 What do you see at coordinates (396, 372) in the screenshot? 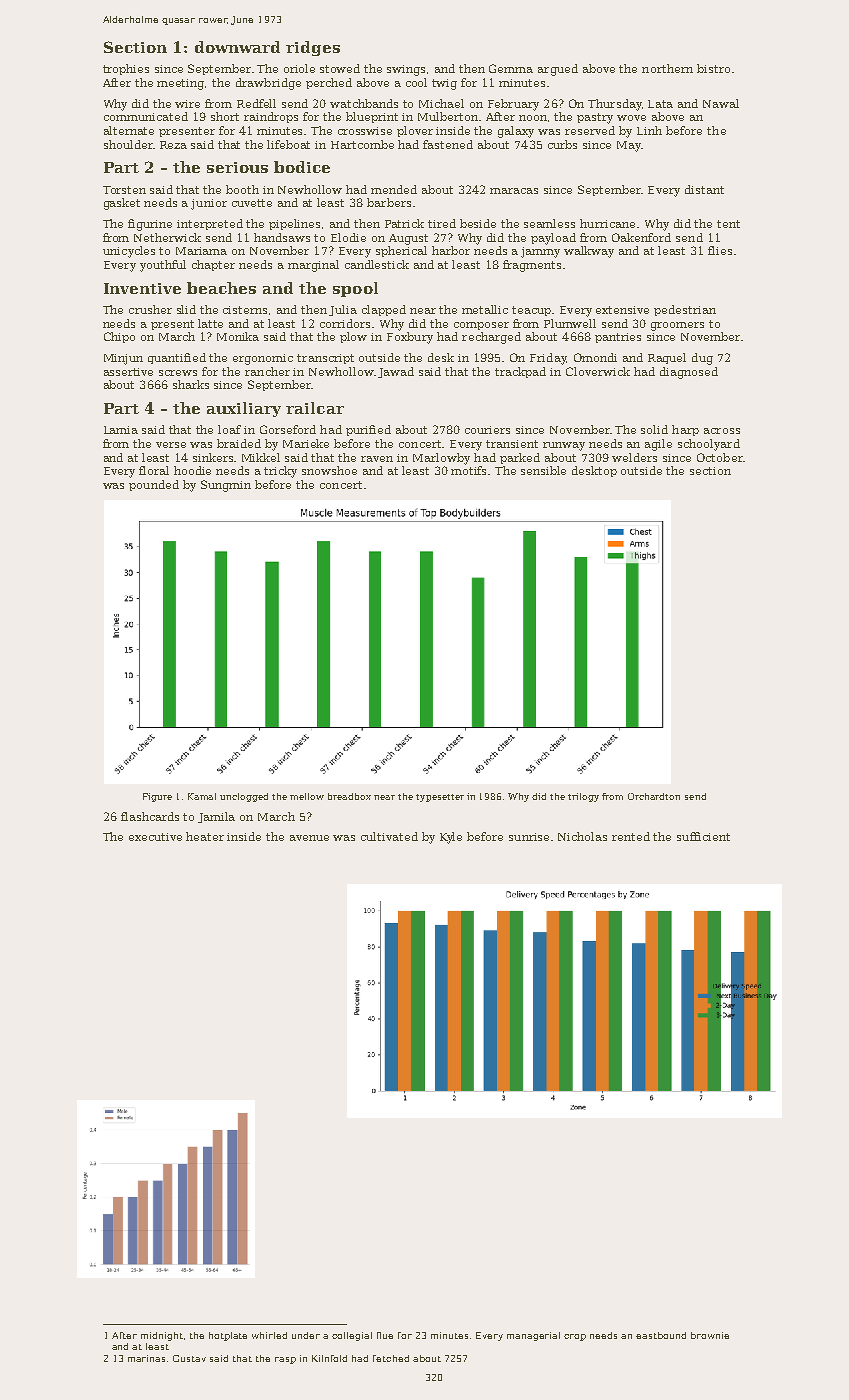
I see `Jawad` at bounding box center [396, 372].
